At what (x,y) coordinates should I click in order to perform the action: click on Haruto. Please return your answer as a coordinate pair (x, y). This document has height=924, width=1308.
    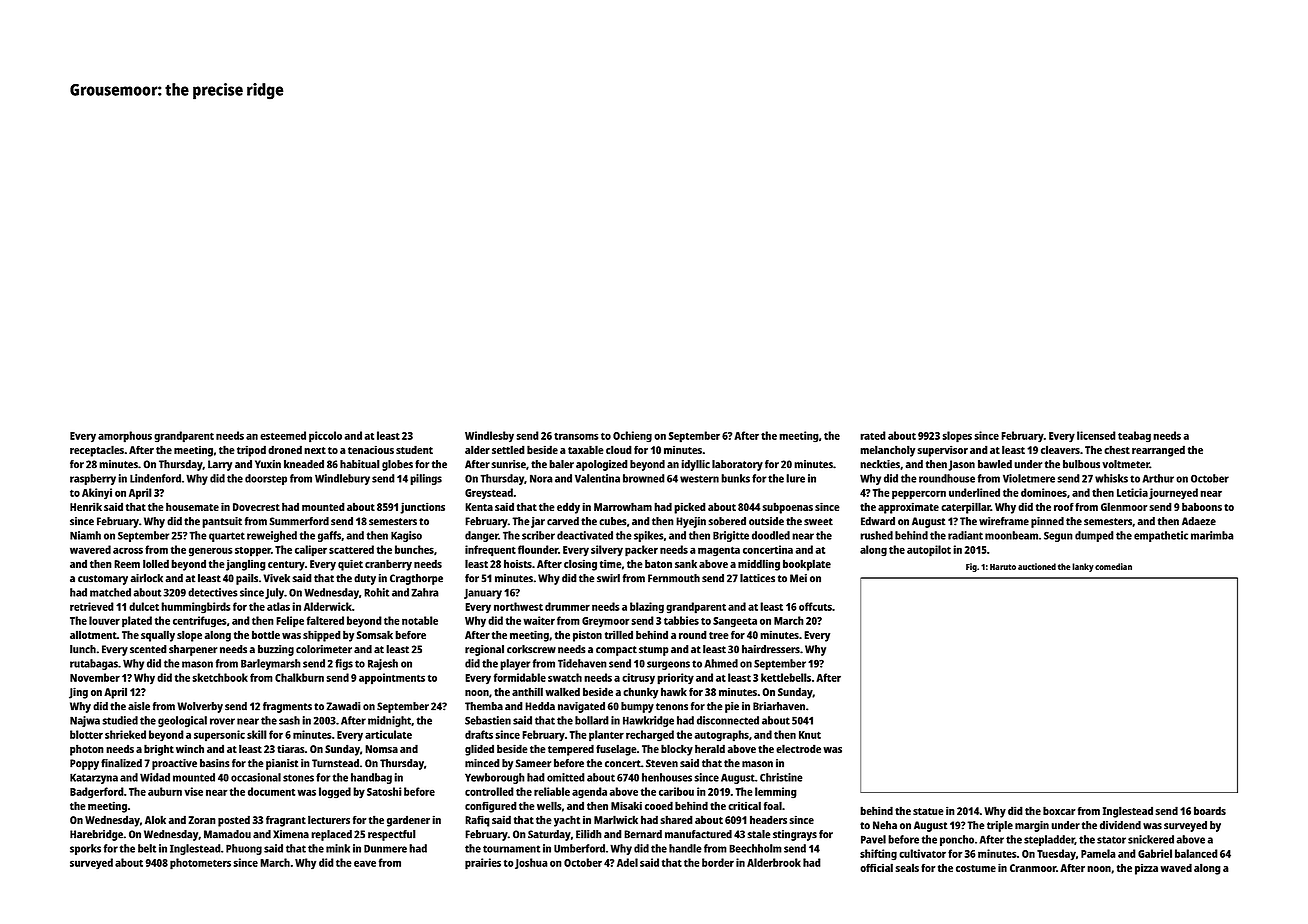
    Looking at the image, I should click on (1003, 567).
